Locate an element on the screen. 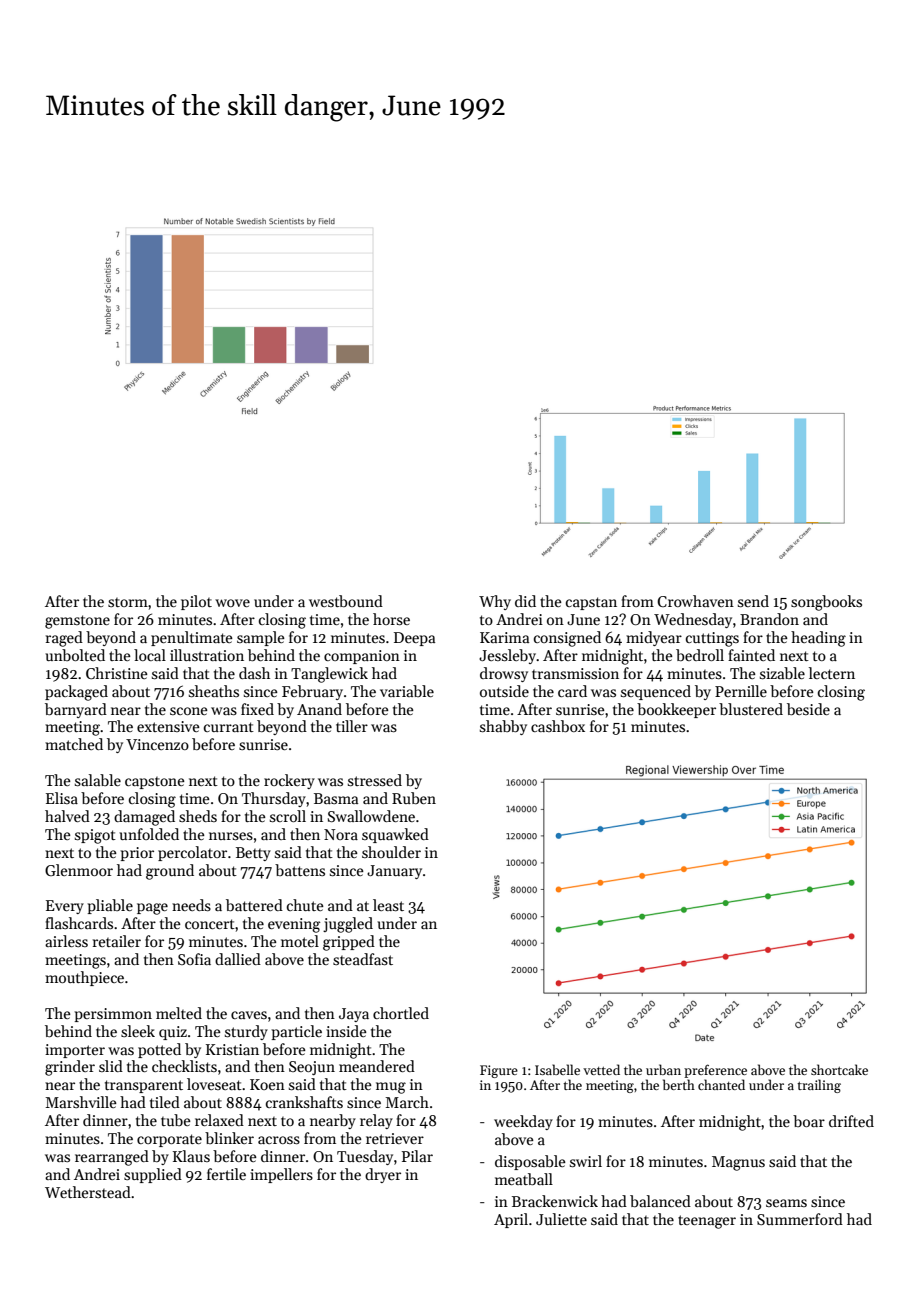 Image resolution: width=924 pixels, height=1314 pixels. send is located at coordinates (753, 601).
